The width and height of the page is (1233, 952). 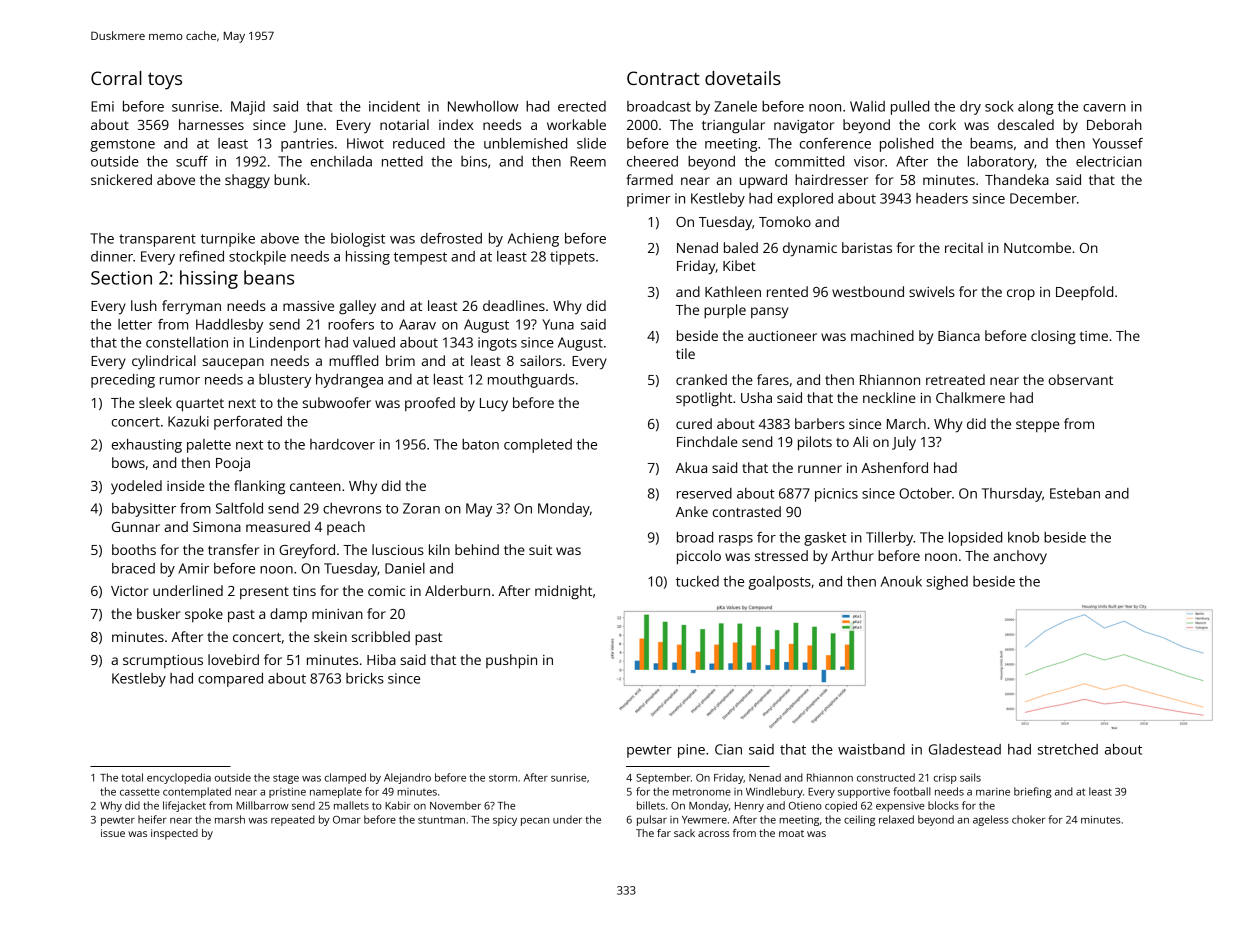 I want to click on Corral, so click(x=116, y=78).
